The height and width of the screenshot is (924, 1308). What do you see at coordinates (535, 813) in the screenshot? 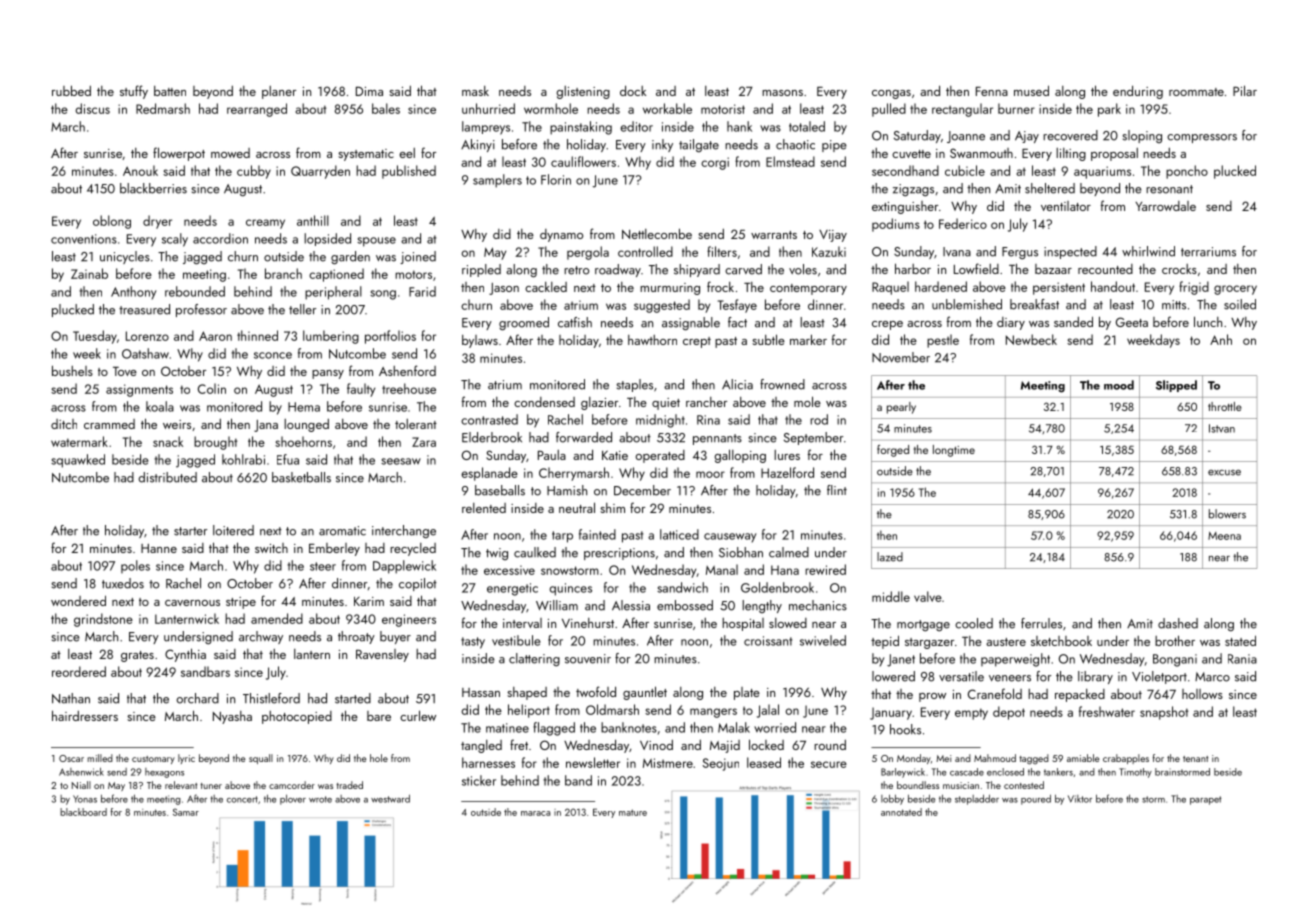
I see `maraca` at bounding box center [535, 813].
